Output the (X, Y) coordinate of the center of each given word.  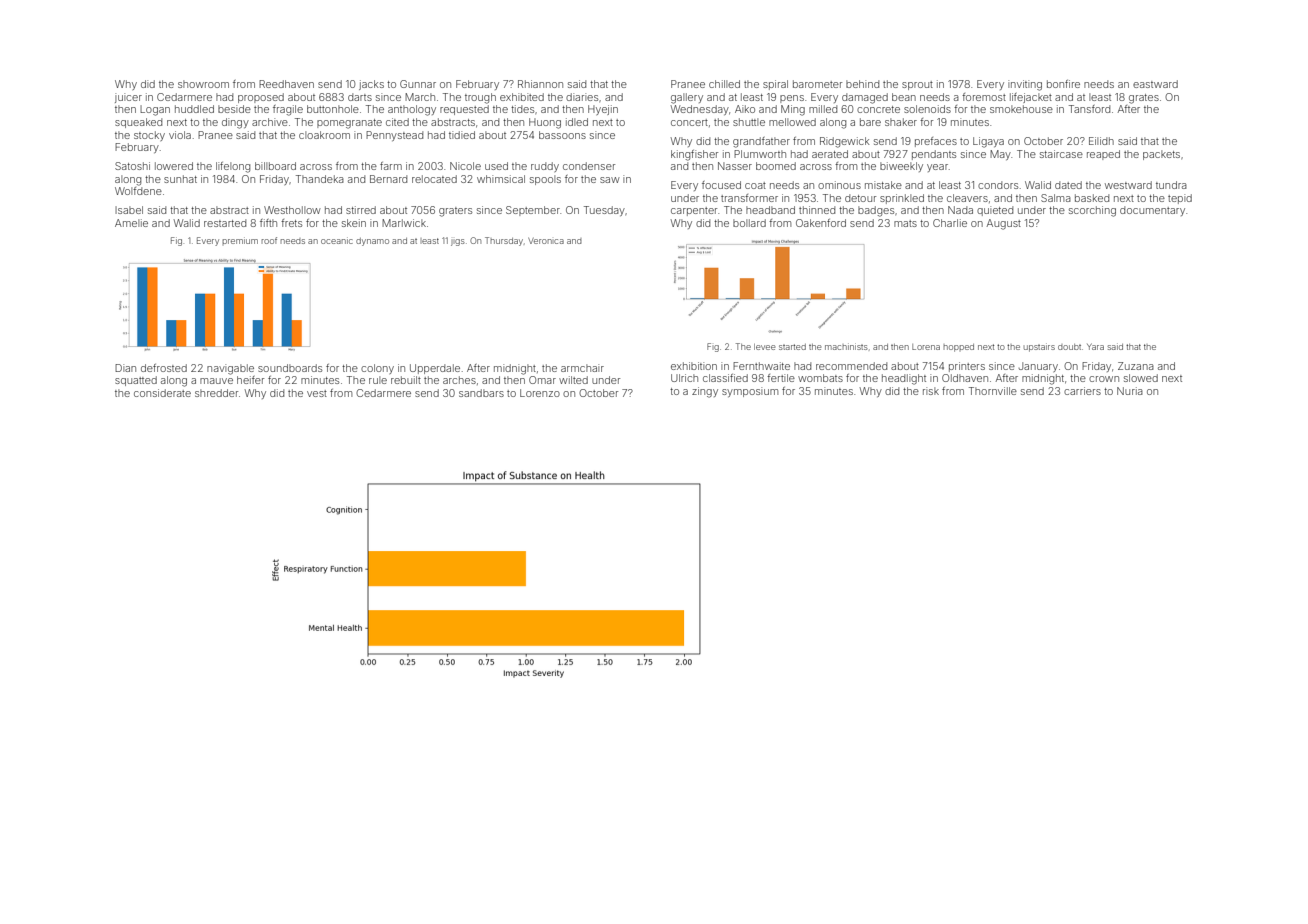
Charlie (950, 223)
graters (455, 212)
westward (1128, 185)
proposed (261, 98)
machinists (846, 346)
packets (1161, 155)
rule (378, 380)
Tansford (1089, 109)
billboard (275, 166)
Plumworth (760, 154)
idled (577, 122)
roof (269, 240)
